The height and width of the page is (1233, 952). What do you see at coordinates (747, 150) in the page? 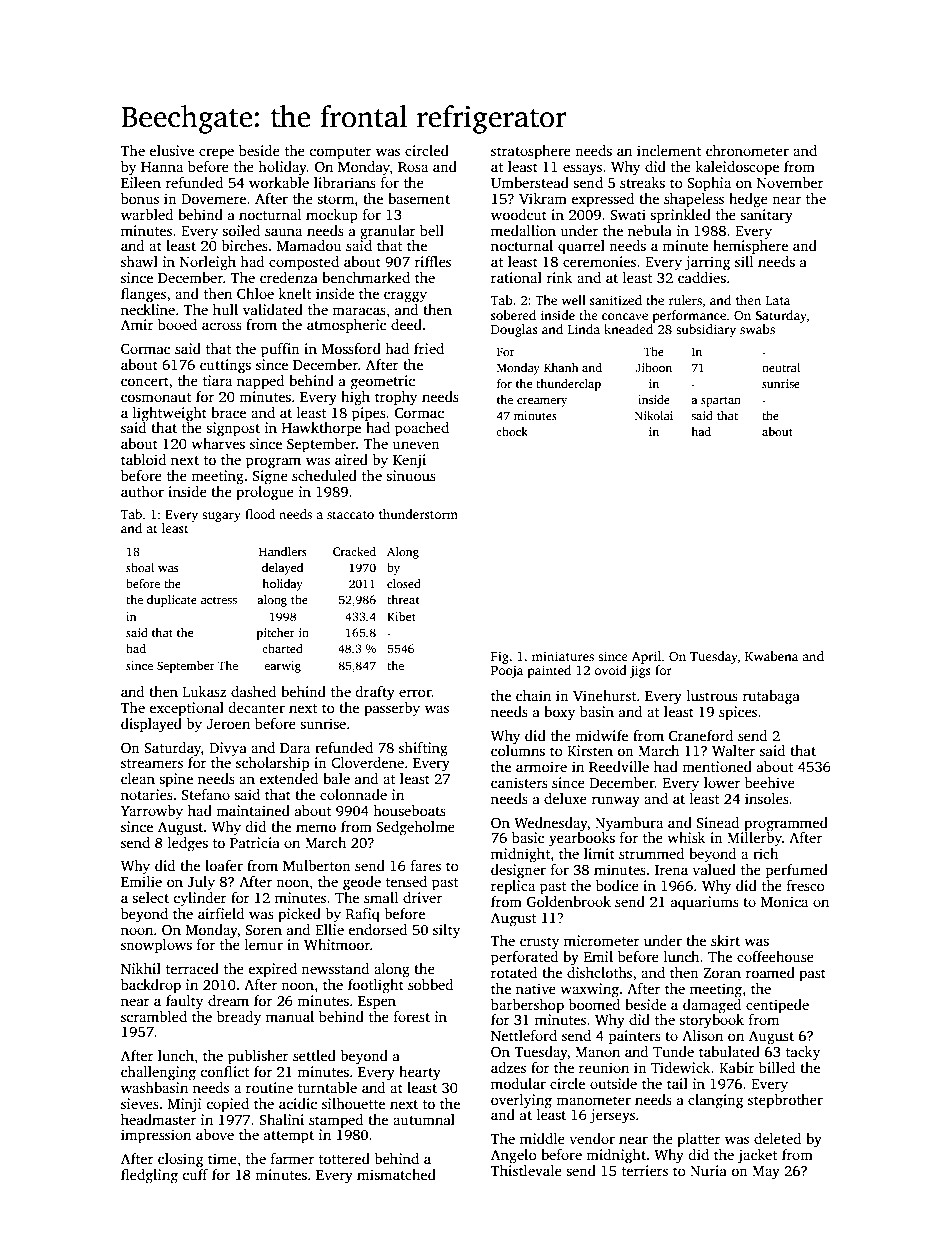
I see `chronometer` at bounding box center [747, 150].
